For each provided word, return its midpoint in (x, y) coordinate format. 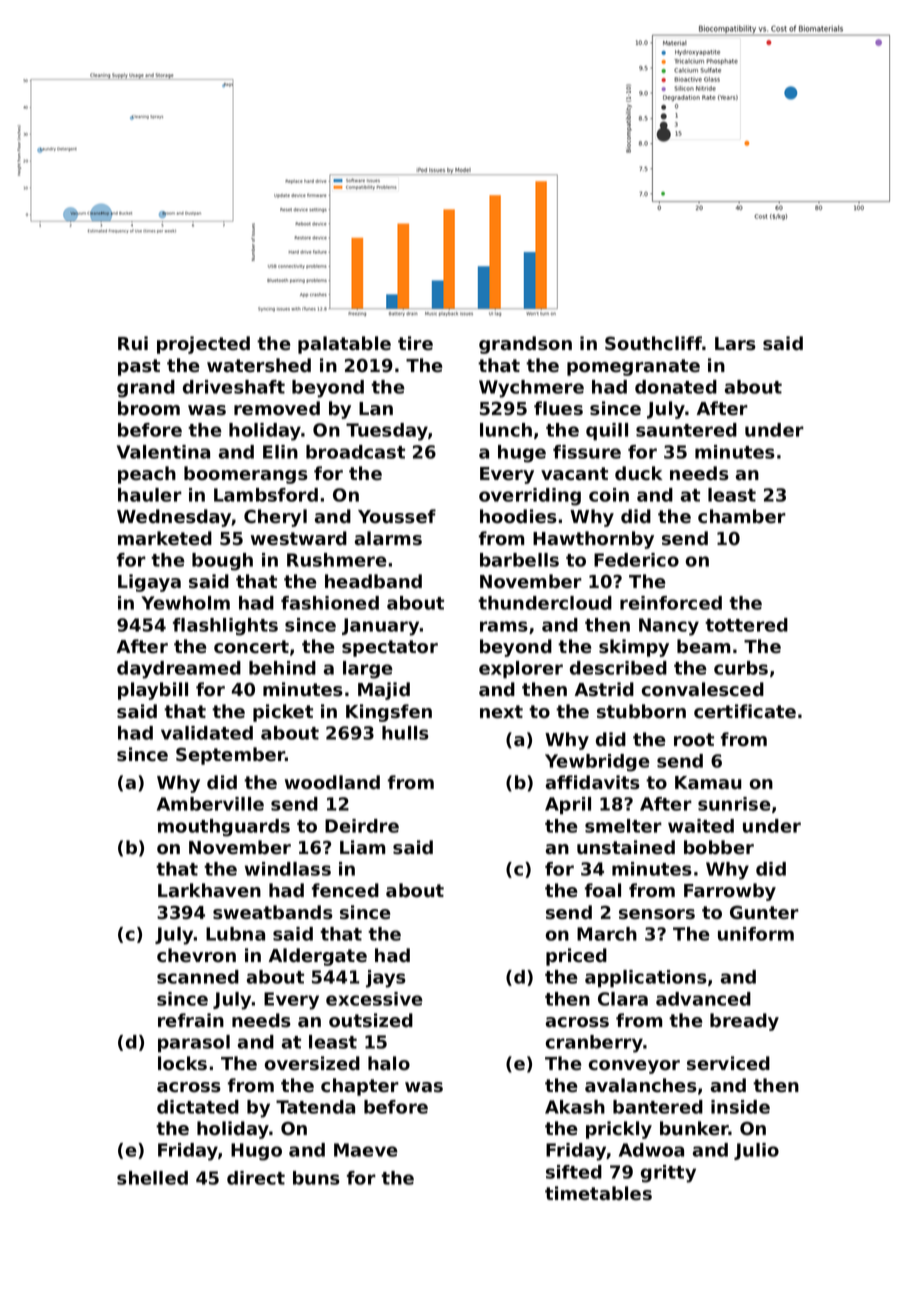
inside (740, 1107)
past (139, 367)
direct (256, 1178)
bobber (719, 847)
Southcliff (653, 343)
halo (389, 1063)
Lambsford (266, 495)
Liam (362, 847)
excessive (374, 999)
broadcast (355, 452)
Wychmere (531, 389)
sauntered (686, 430)
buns (316, 1178)
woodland (332, 782)
